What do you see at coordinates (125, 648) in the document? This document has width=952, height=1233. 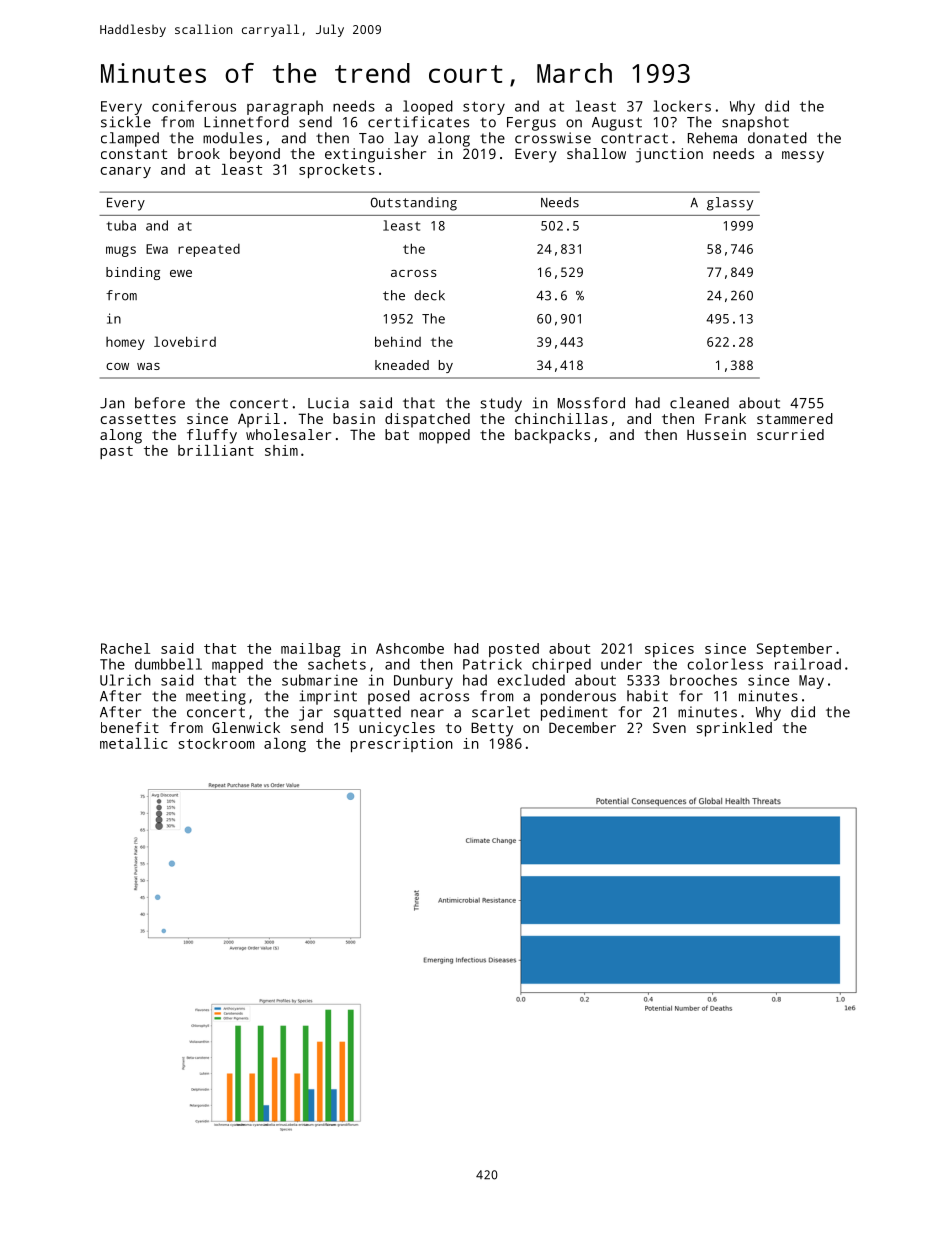 I see `Rachel` at bounding box center [125, 648].
